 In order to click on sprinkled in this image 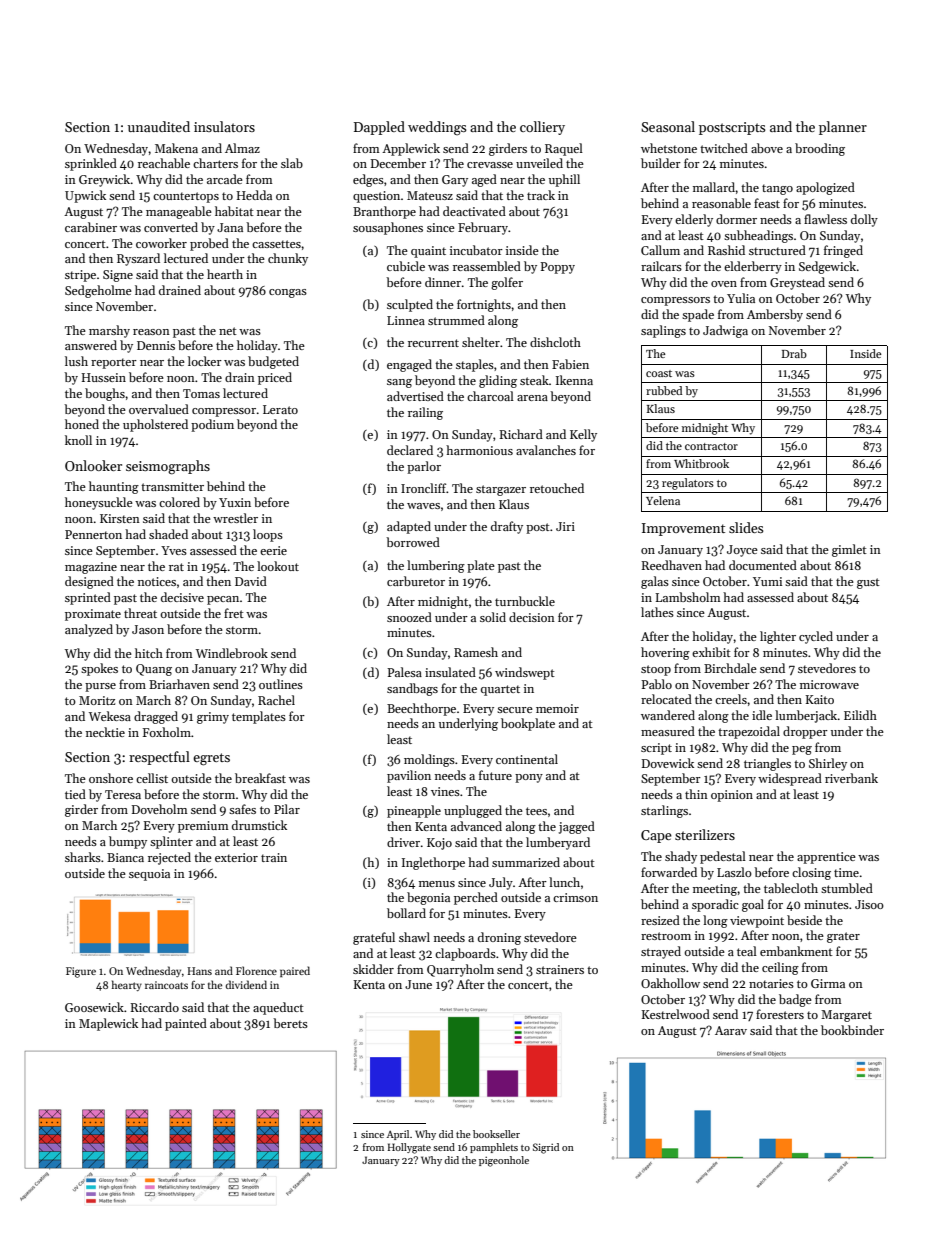, I will do `click(91, 164)`.
